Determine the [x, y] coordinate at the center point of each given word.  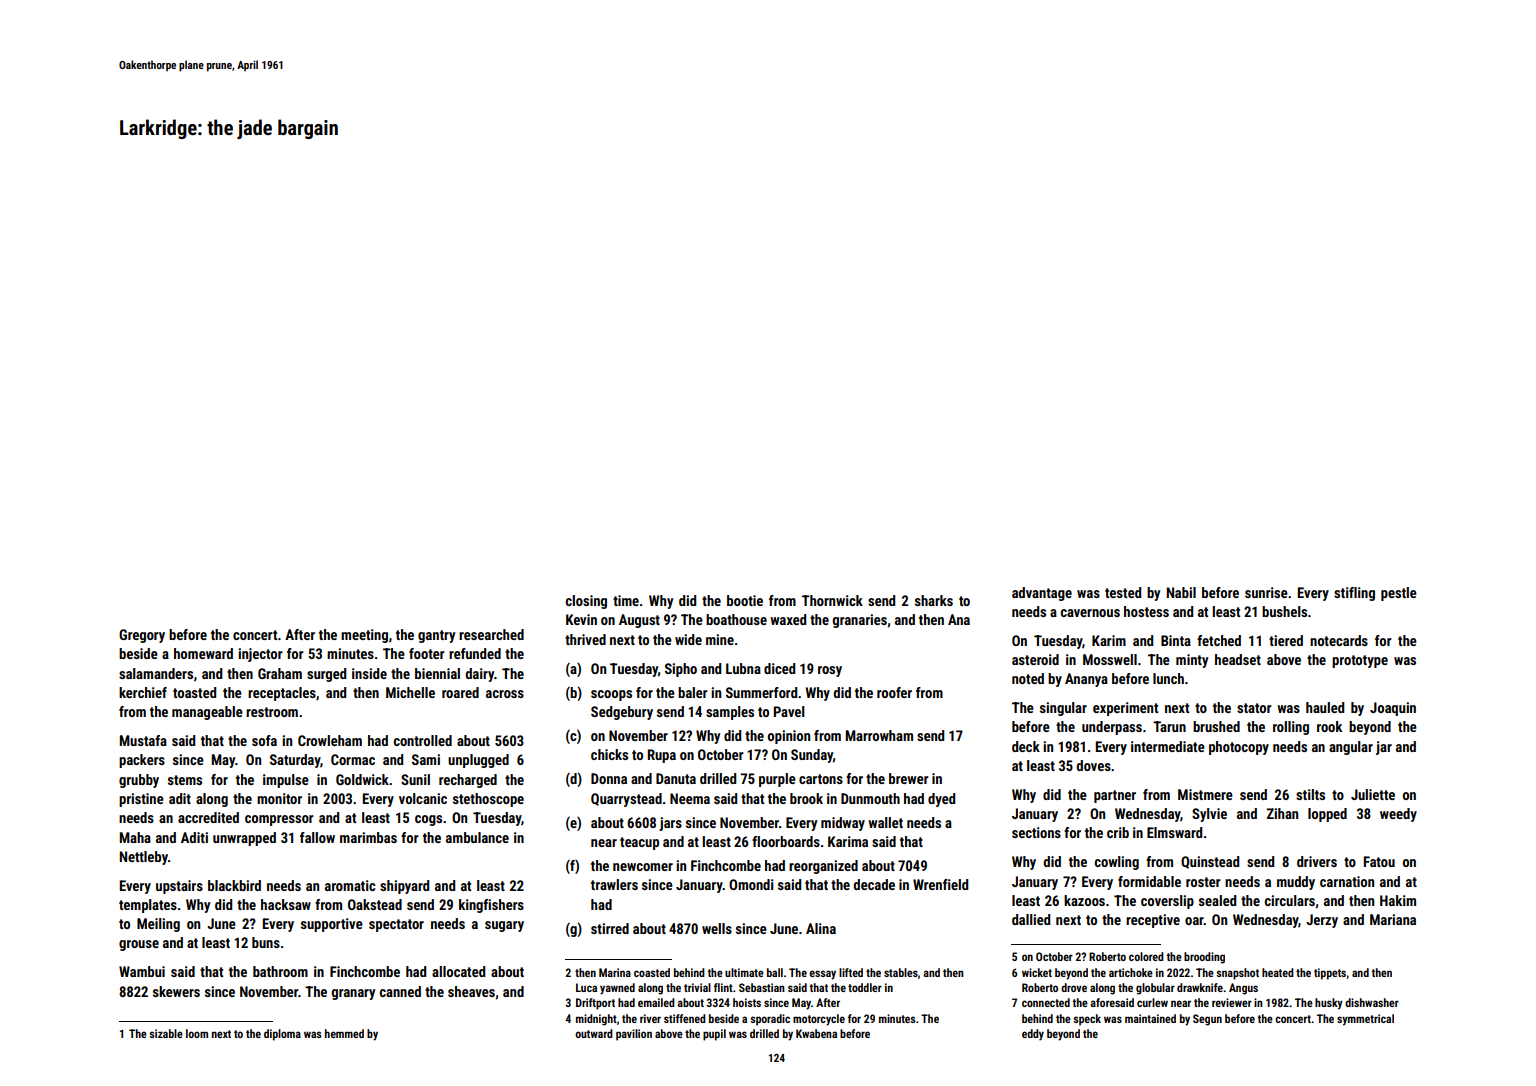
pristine [141, 800]
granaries [859, 621]
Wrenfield [940, 884]
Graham [280, 673]
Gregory [142, 636]
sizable [166, 1033]
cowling [1117, 863]
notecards [1339, 640]
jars [670, 824]
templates [148, 906]
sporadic [770, 1020]
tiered [1286, 640]
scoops [611, 695]
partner [1115, 796]
